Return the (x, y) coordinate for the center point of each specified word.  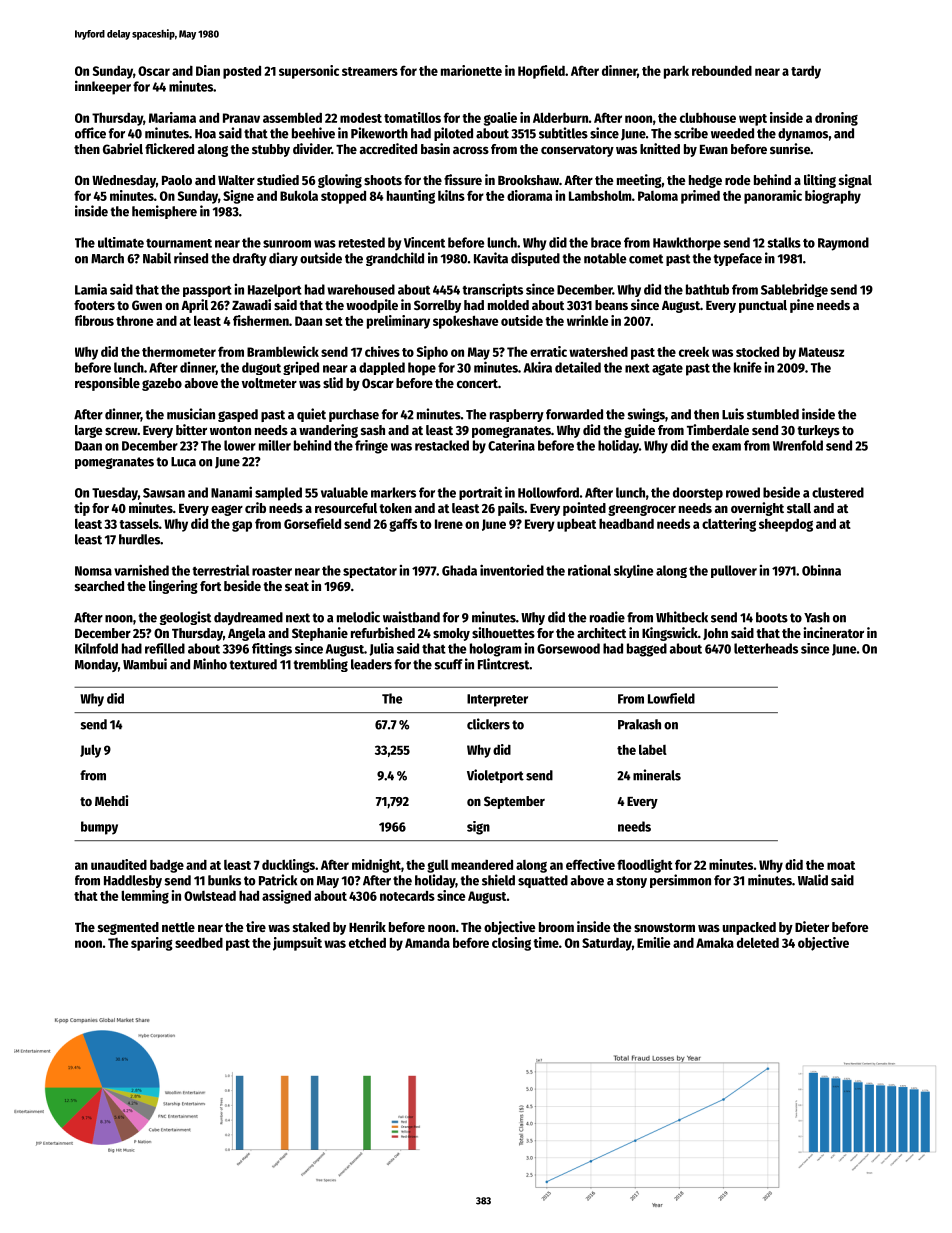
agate (667, 370)
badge (167, 866)
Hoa (205, 134)
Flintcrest (503, 664)
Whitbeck (682, 617)
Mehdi (111, 800)
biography (833, 197)
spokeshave (465, 322)
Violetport (495, 776)
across (471, 150)
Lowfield (671, 698)
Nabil (157, 258)
